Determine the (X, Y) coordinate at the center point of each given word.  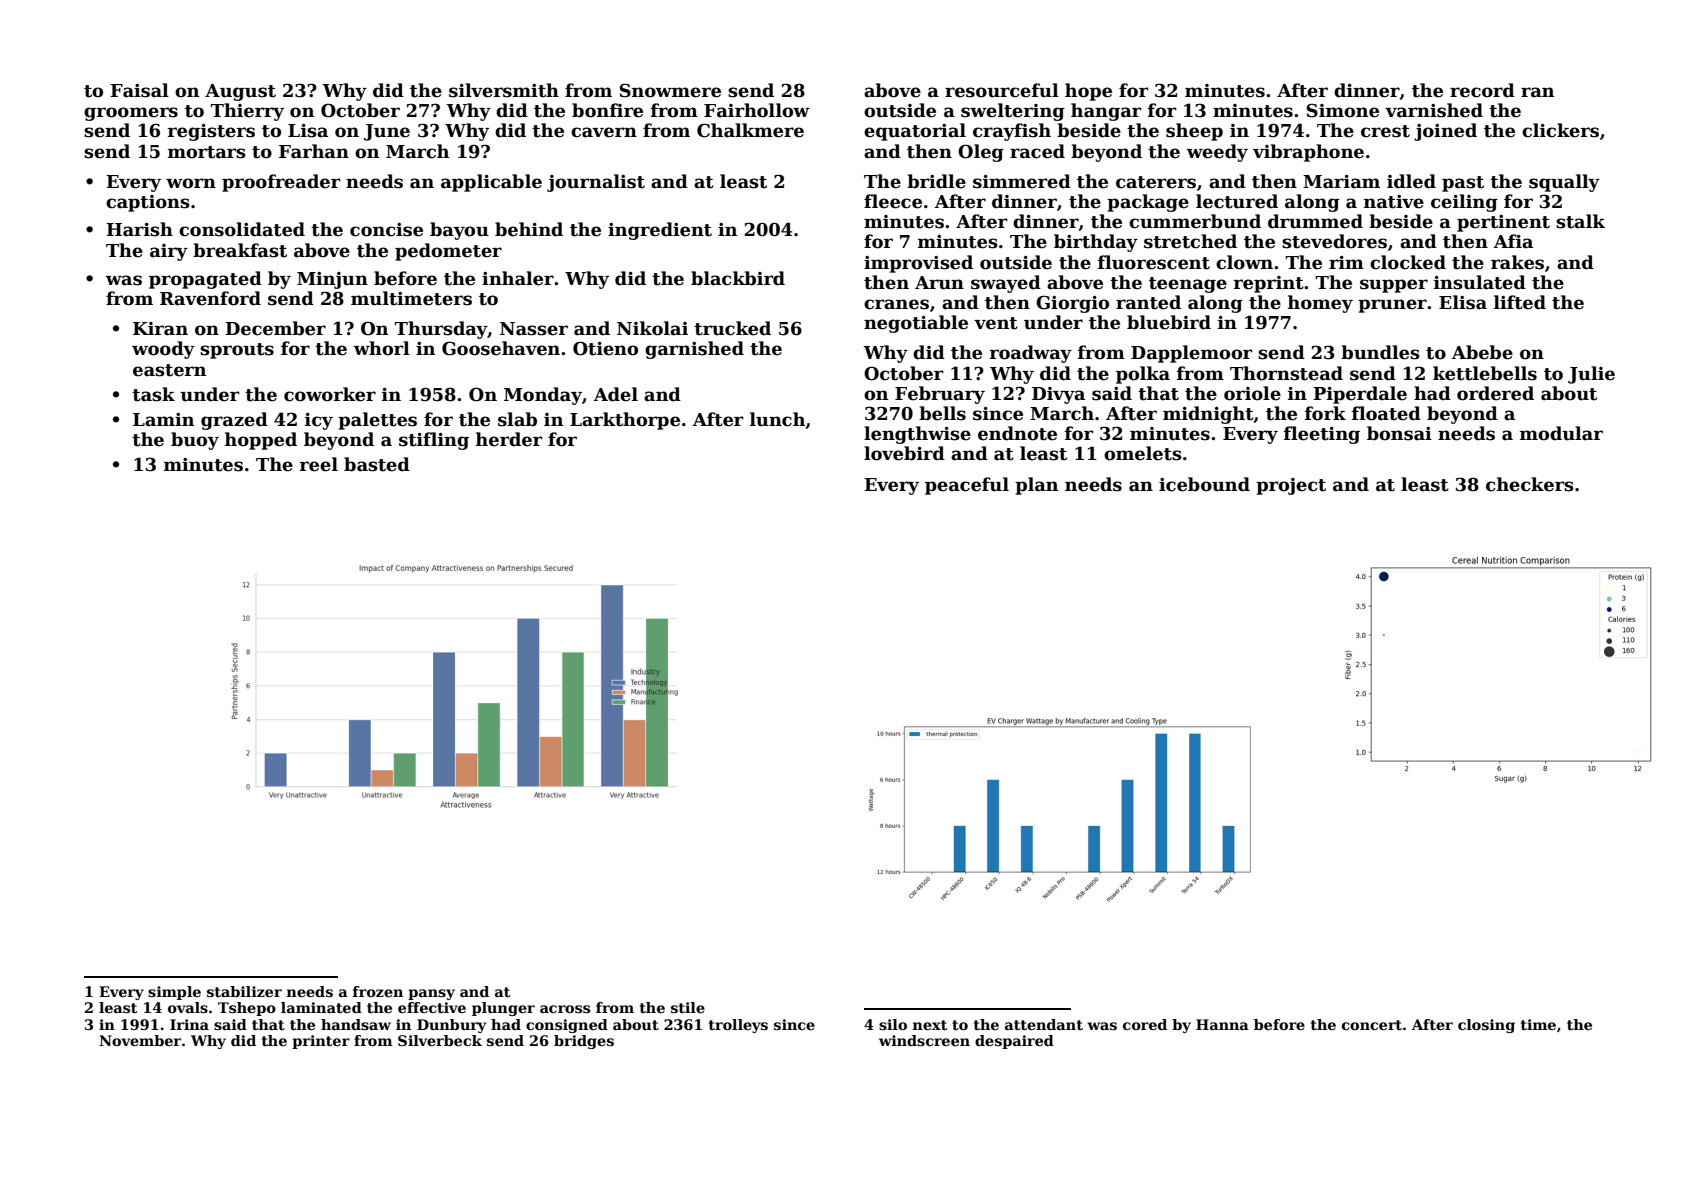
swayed (1006, 284)
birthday (1096, 243)
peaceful (967, 486)
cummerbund (1195, 221)
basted (377, 464)
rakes (1517, 262)
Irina (189, 1024)
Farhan (314, 151)
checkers (1530, 484)
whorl (381, 348)
